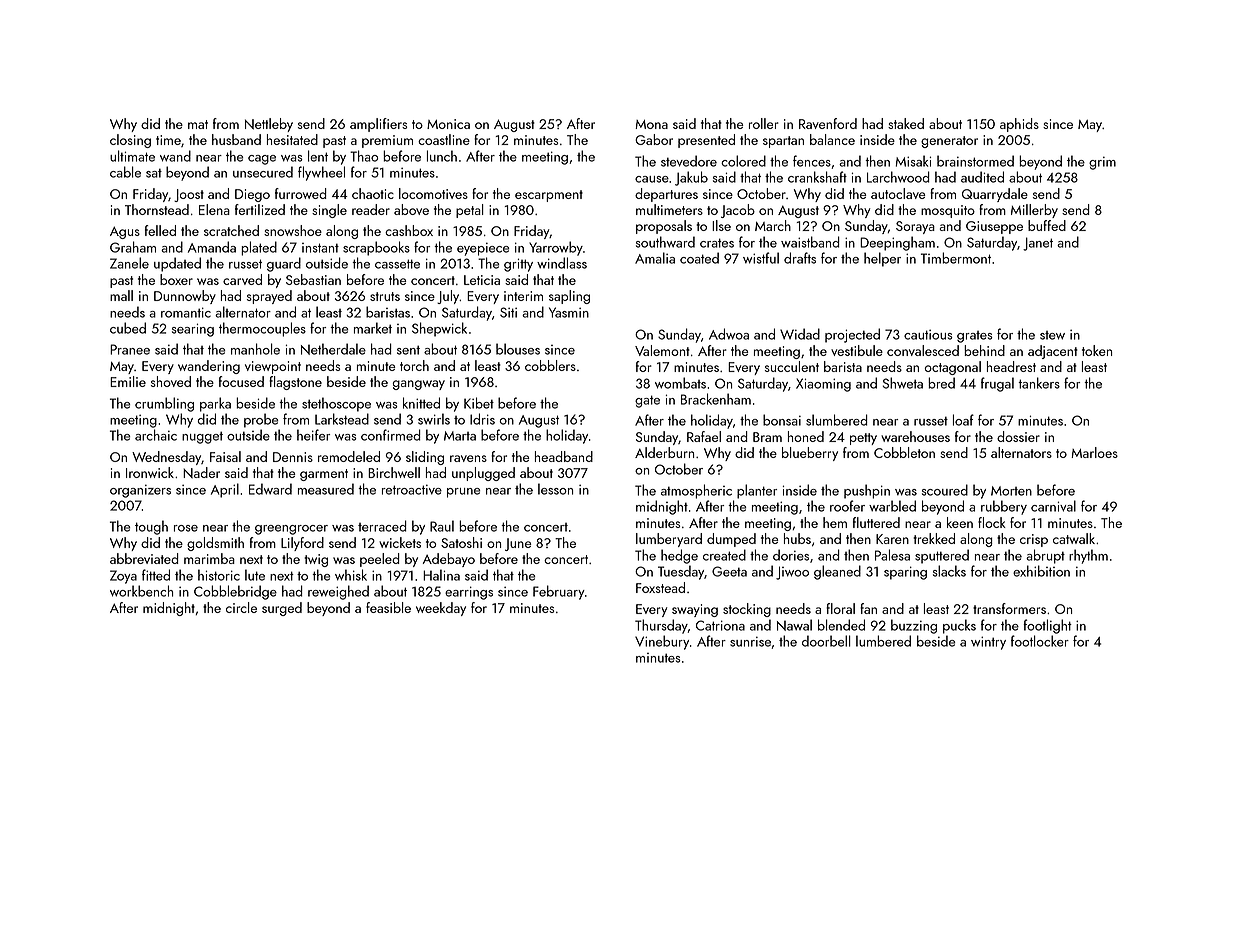  What do you see at coordinates (441, 609) in the screenshot?
I see `weekday` at bounding box center [441, 609].
